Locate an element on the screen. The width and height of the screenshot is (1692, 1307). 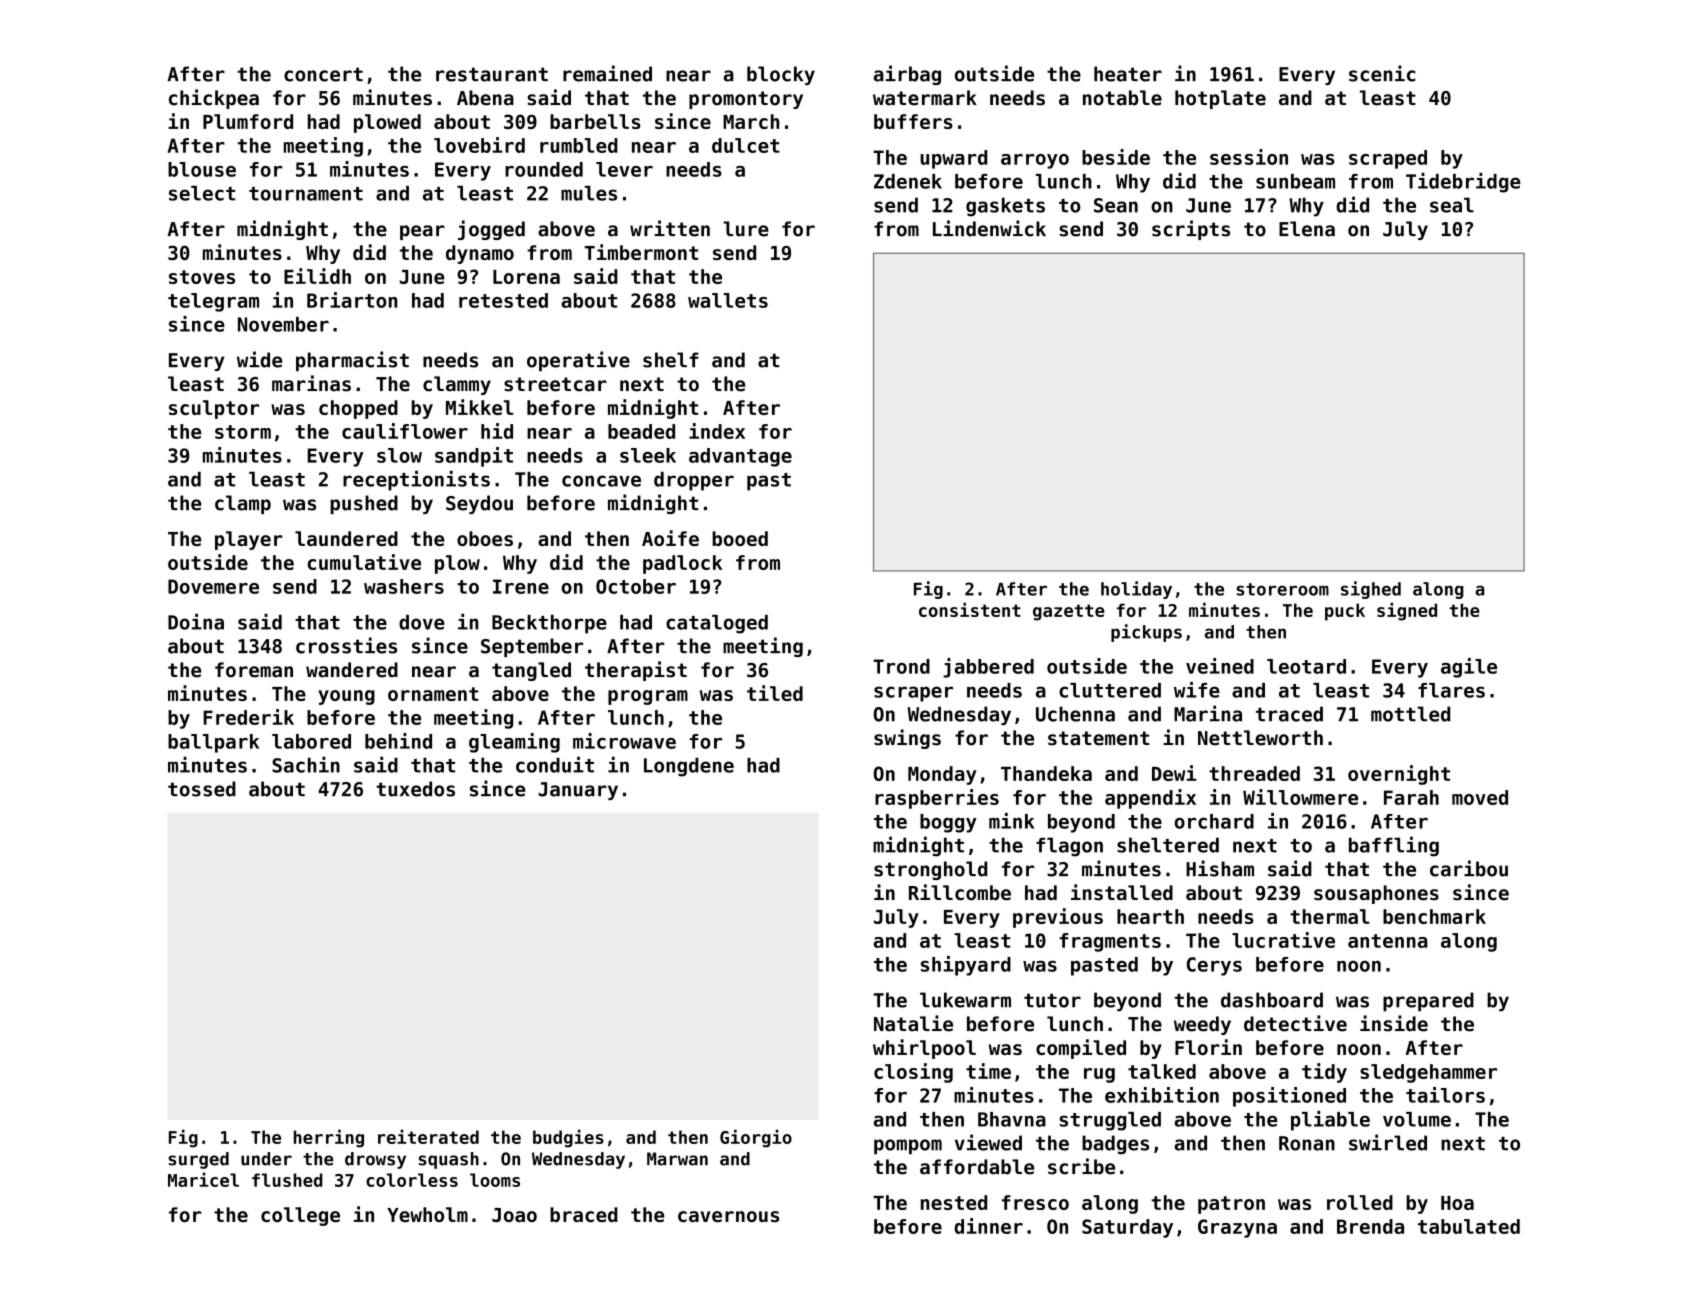
washers is located at coordinates (404, 586).
